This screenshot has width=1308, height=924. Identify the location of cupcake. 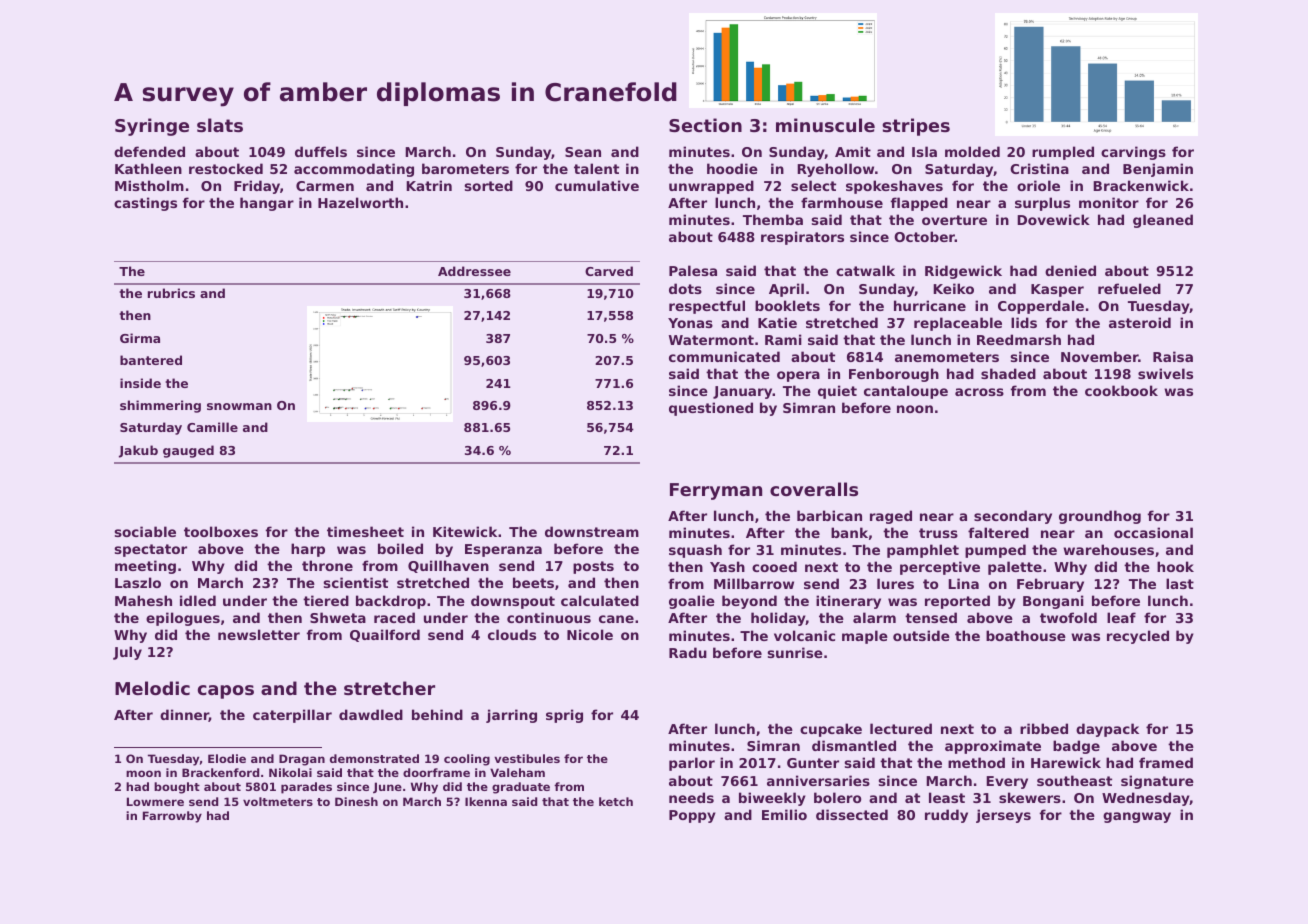
(831, 730).
